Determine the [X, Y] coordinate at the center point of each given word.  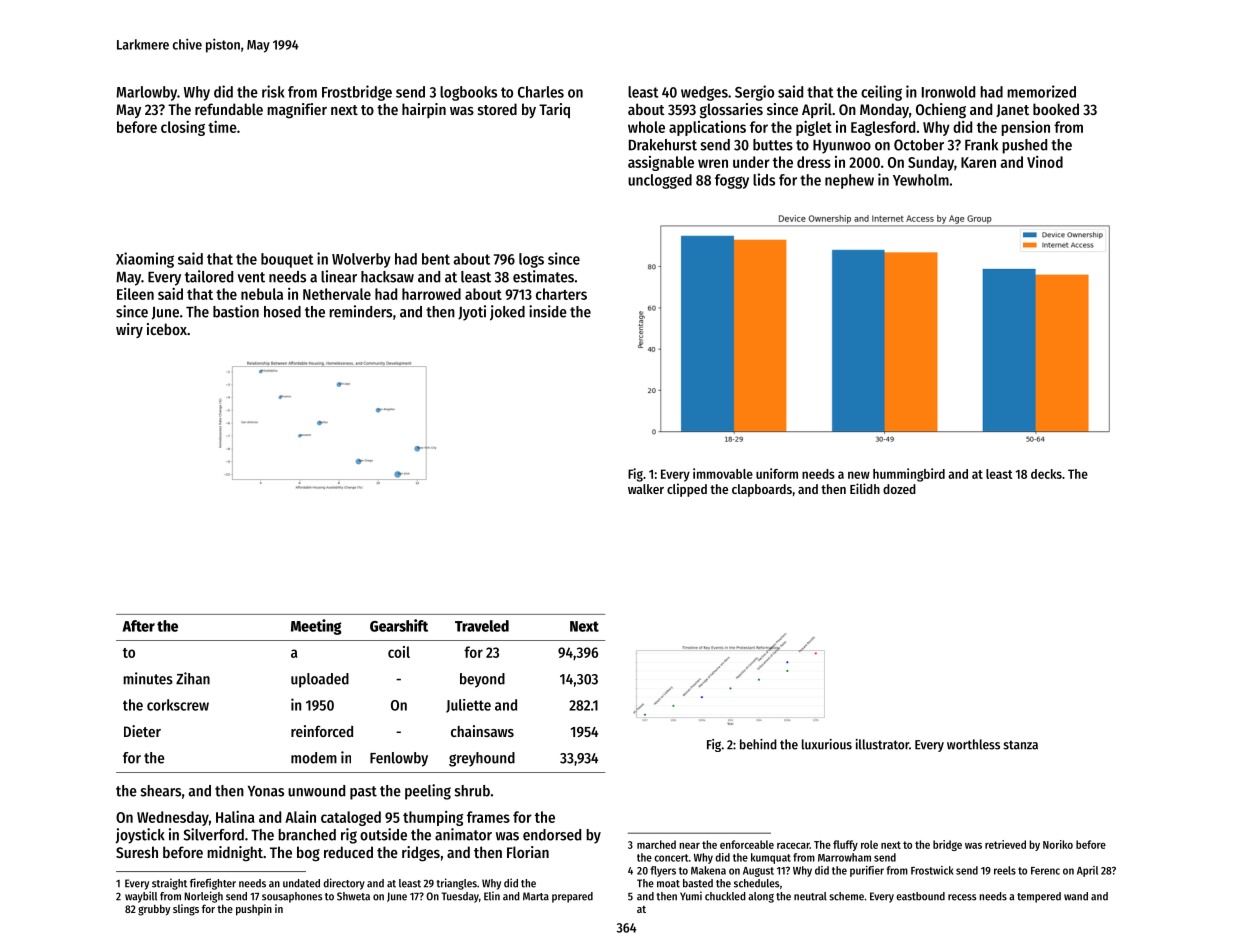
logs [531, 260]
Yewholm [921, 180]
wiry [129, 330]
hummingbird [909, 475]
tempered [1039, 897]
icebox [167, 329]
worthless [973, 744]
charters [561, 294]
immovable [723, 473]
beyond [482, 680]
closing [183, 128]
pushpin [254, 910]
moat [668, 884]
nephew [849, 181]
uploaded [320, 680]
